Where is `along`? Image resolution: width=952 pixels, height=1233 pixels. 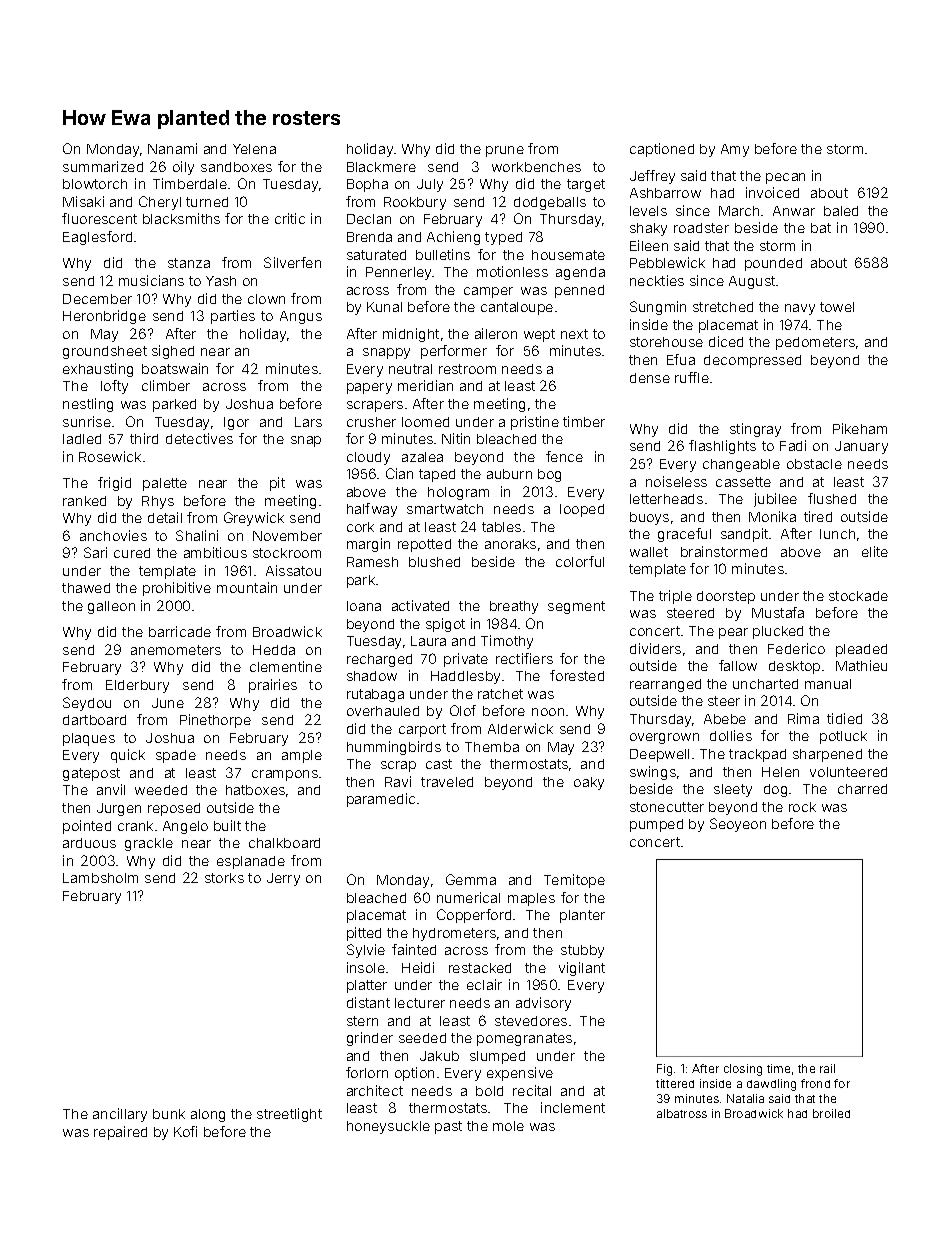 along is located at coordinates (208, 1115).
